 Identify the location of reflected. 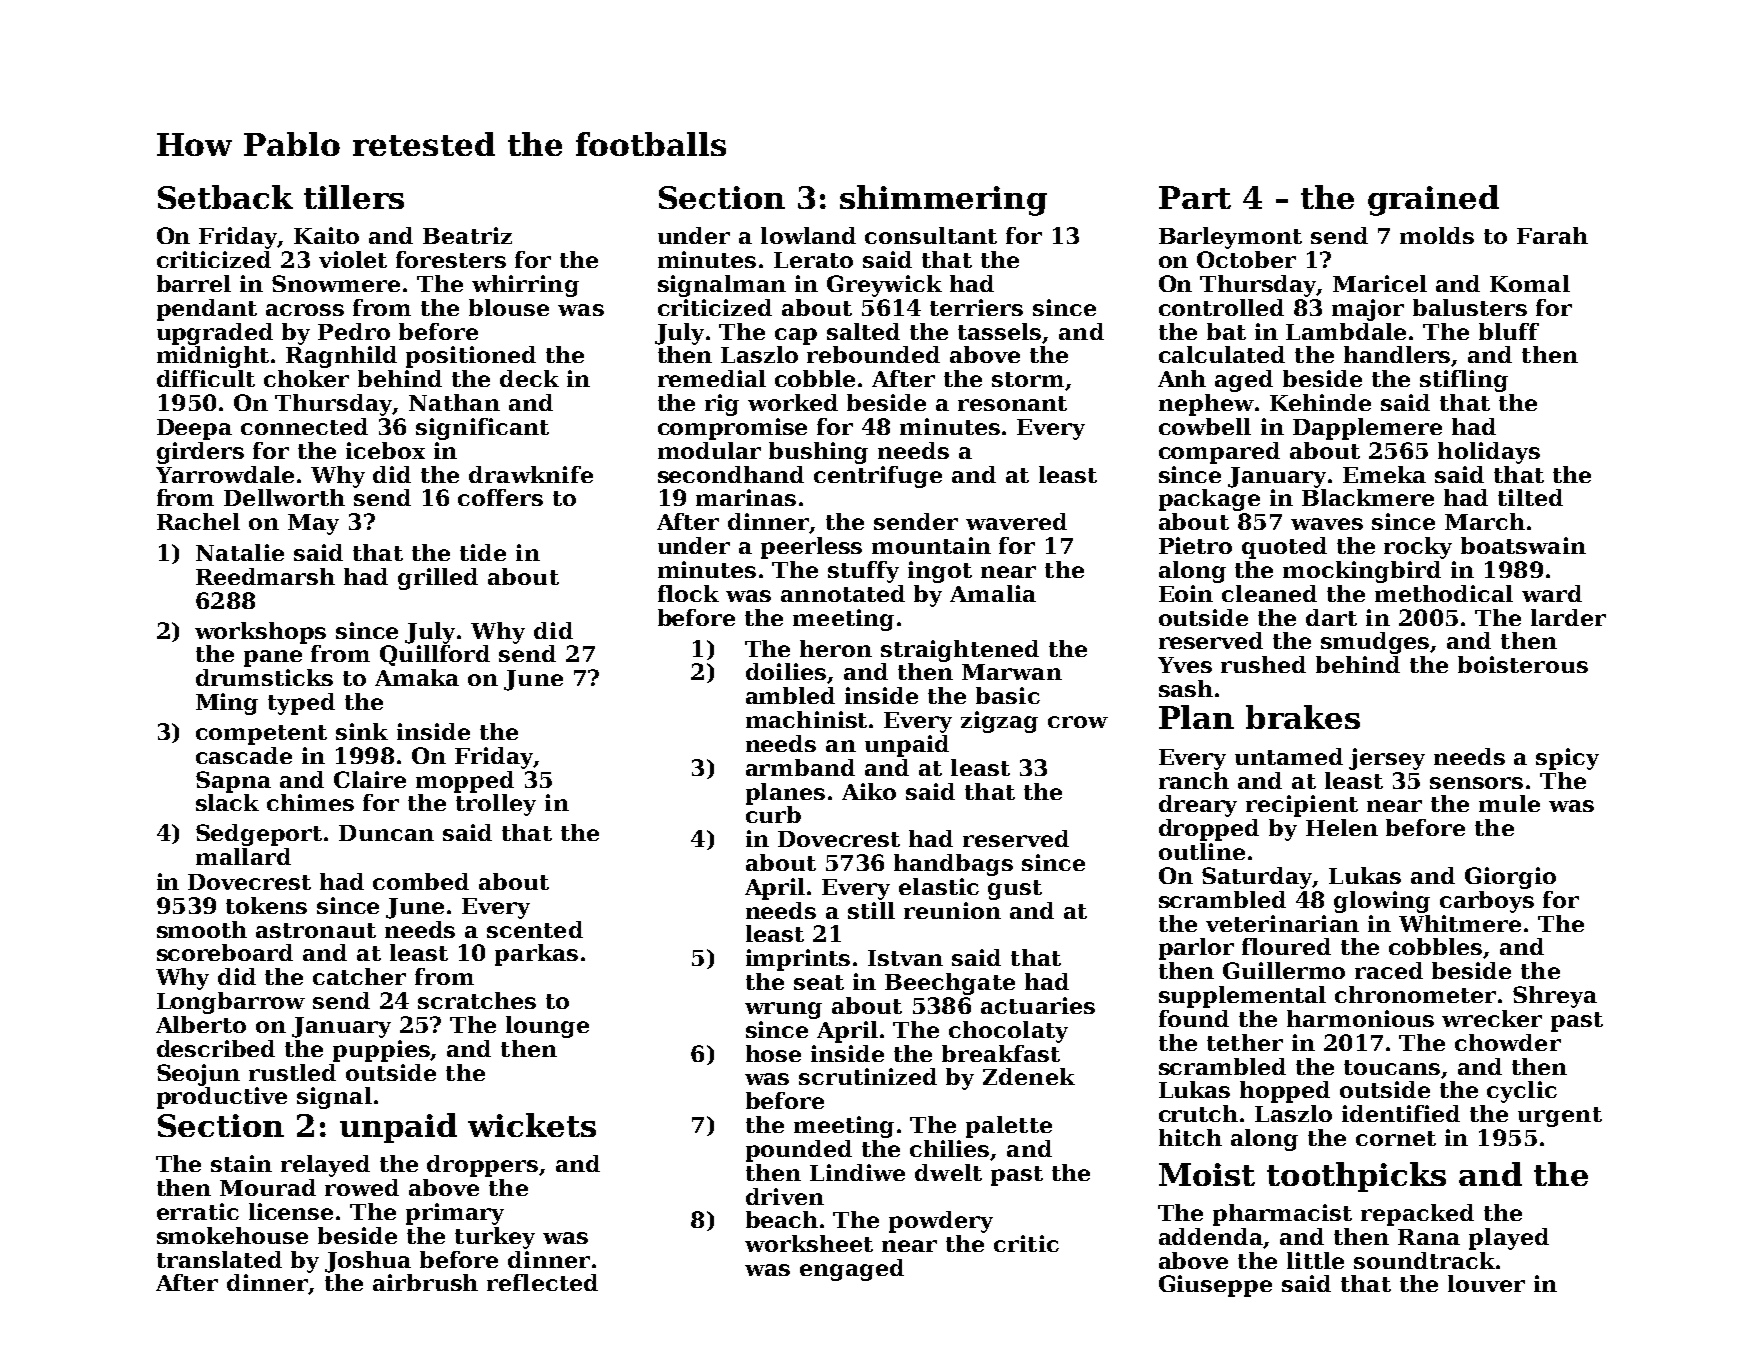
(542, 1282).
